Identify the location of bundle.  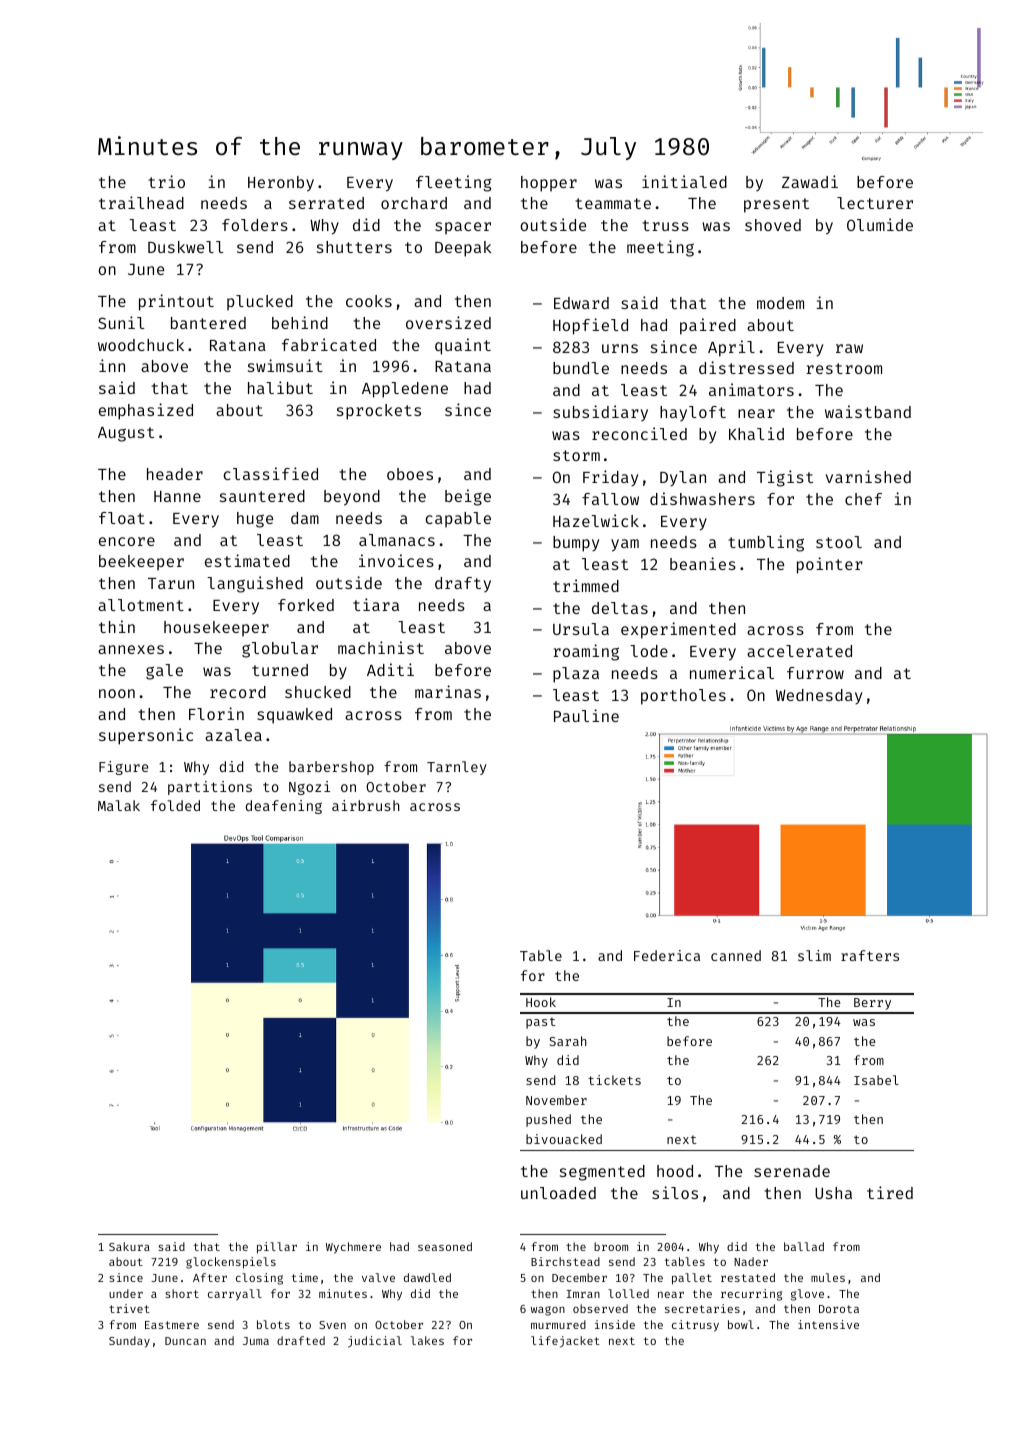
(581, 368).
